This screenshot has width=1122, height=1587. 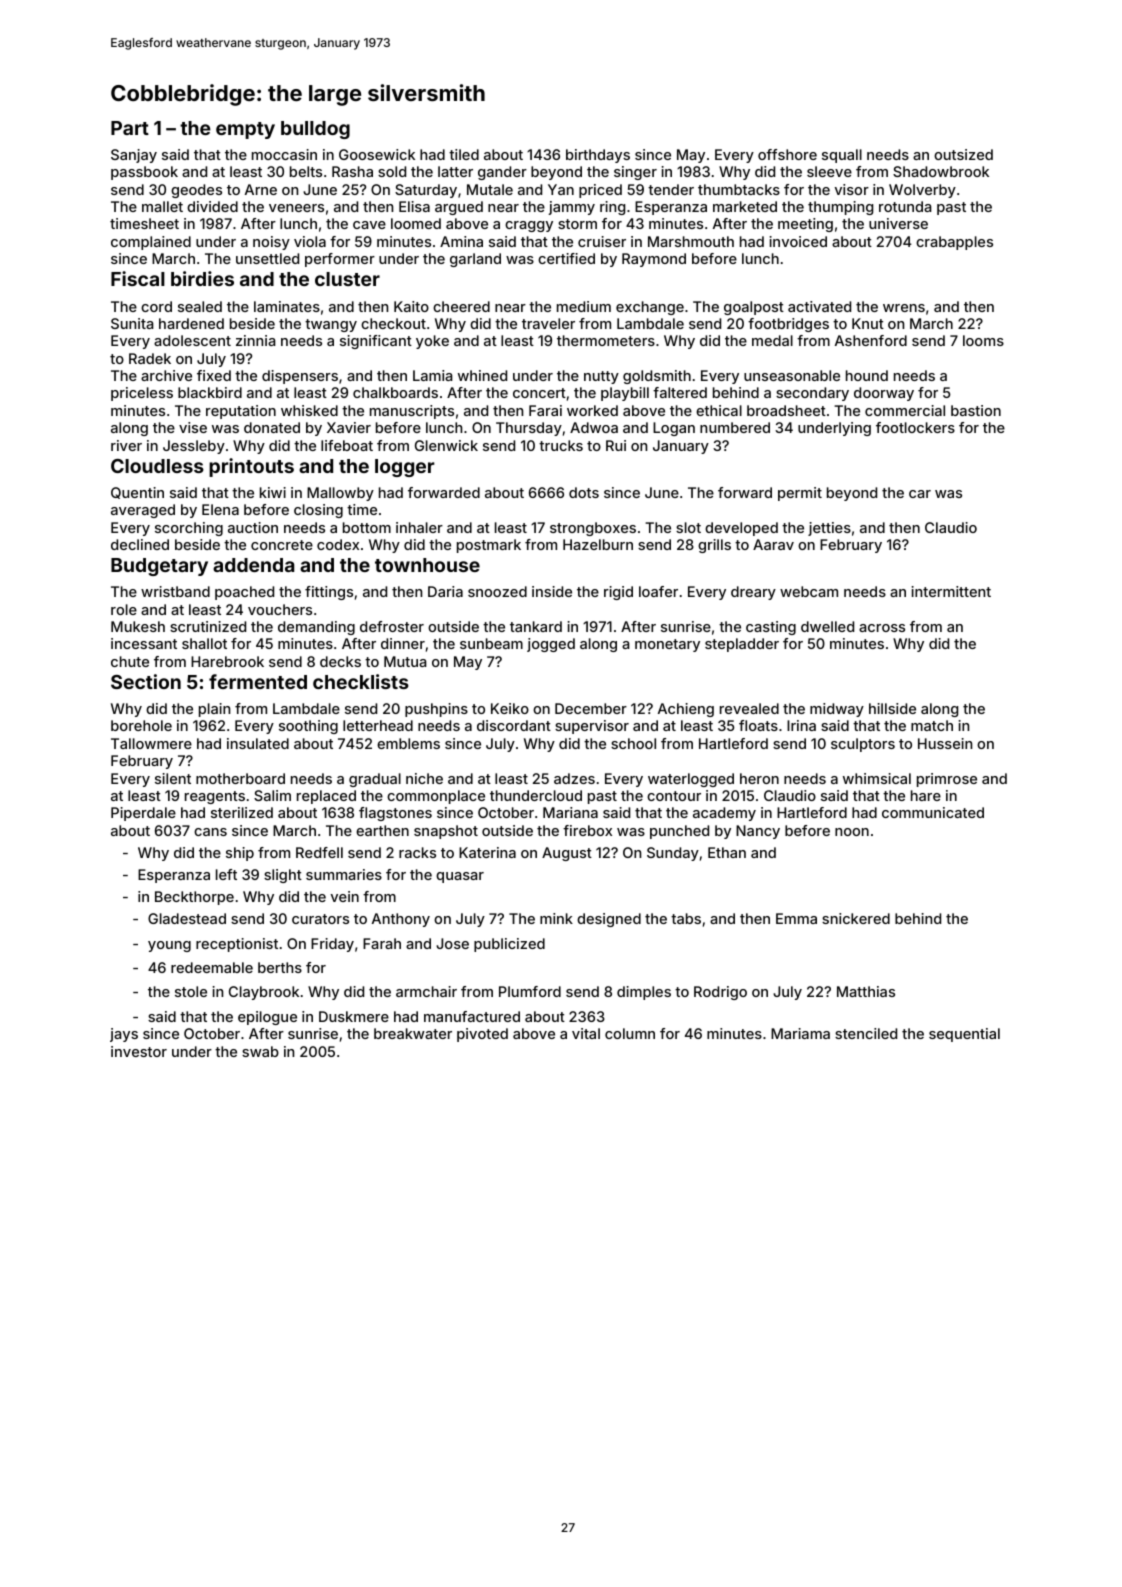 I want to click on breakwater, so click(x=413, y=1033).
